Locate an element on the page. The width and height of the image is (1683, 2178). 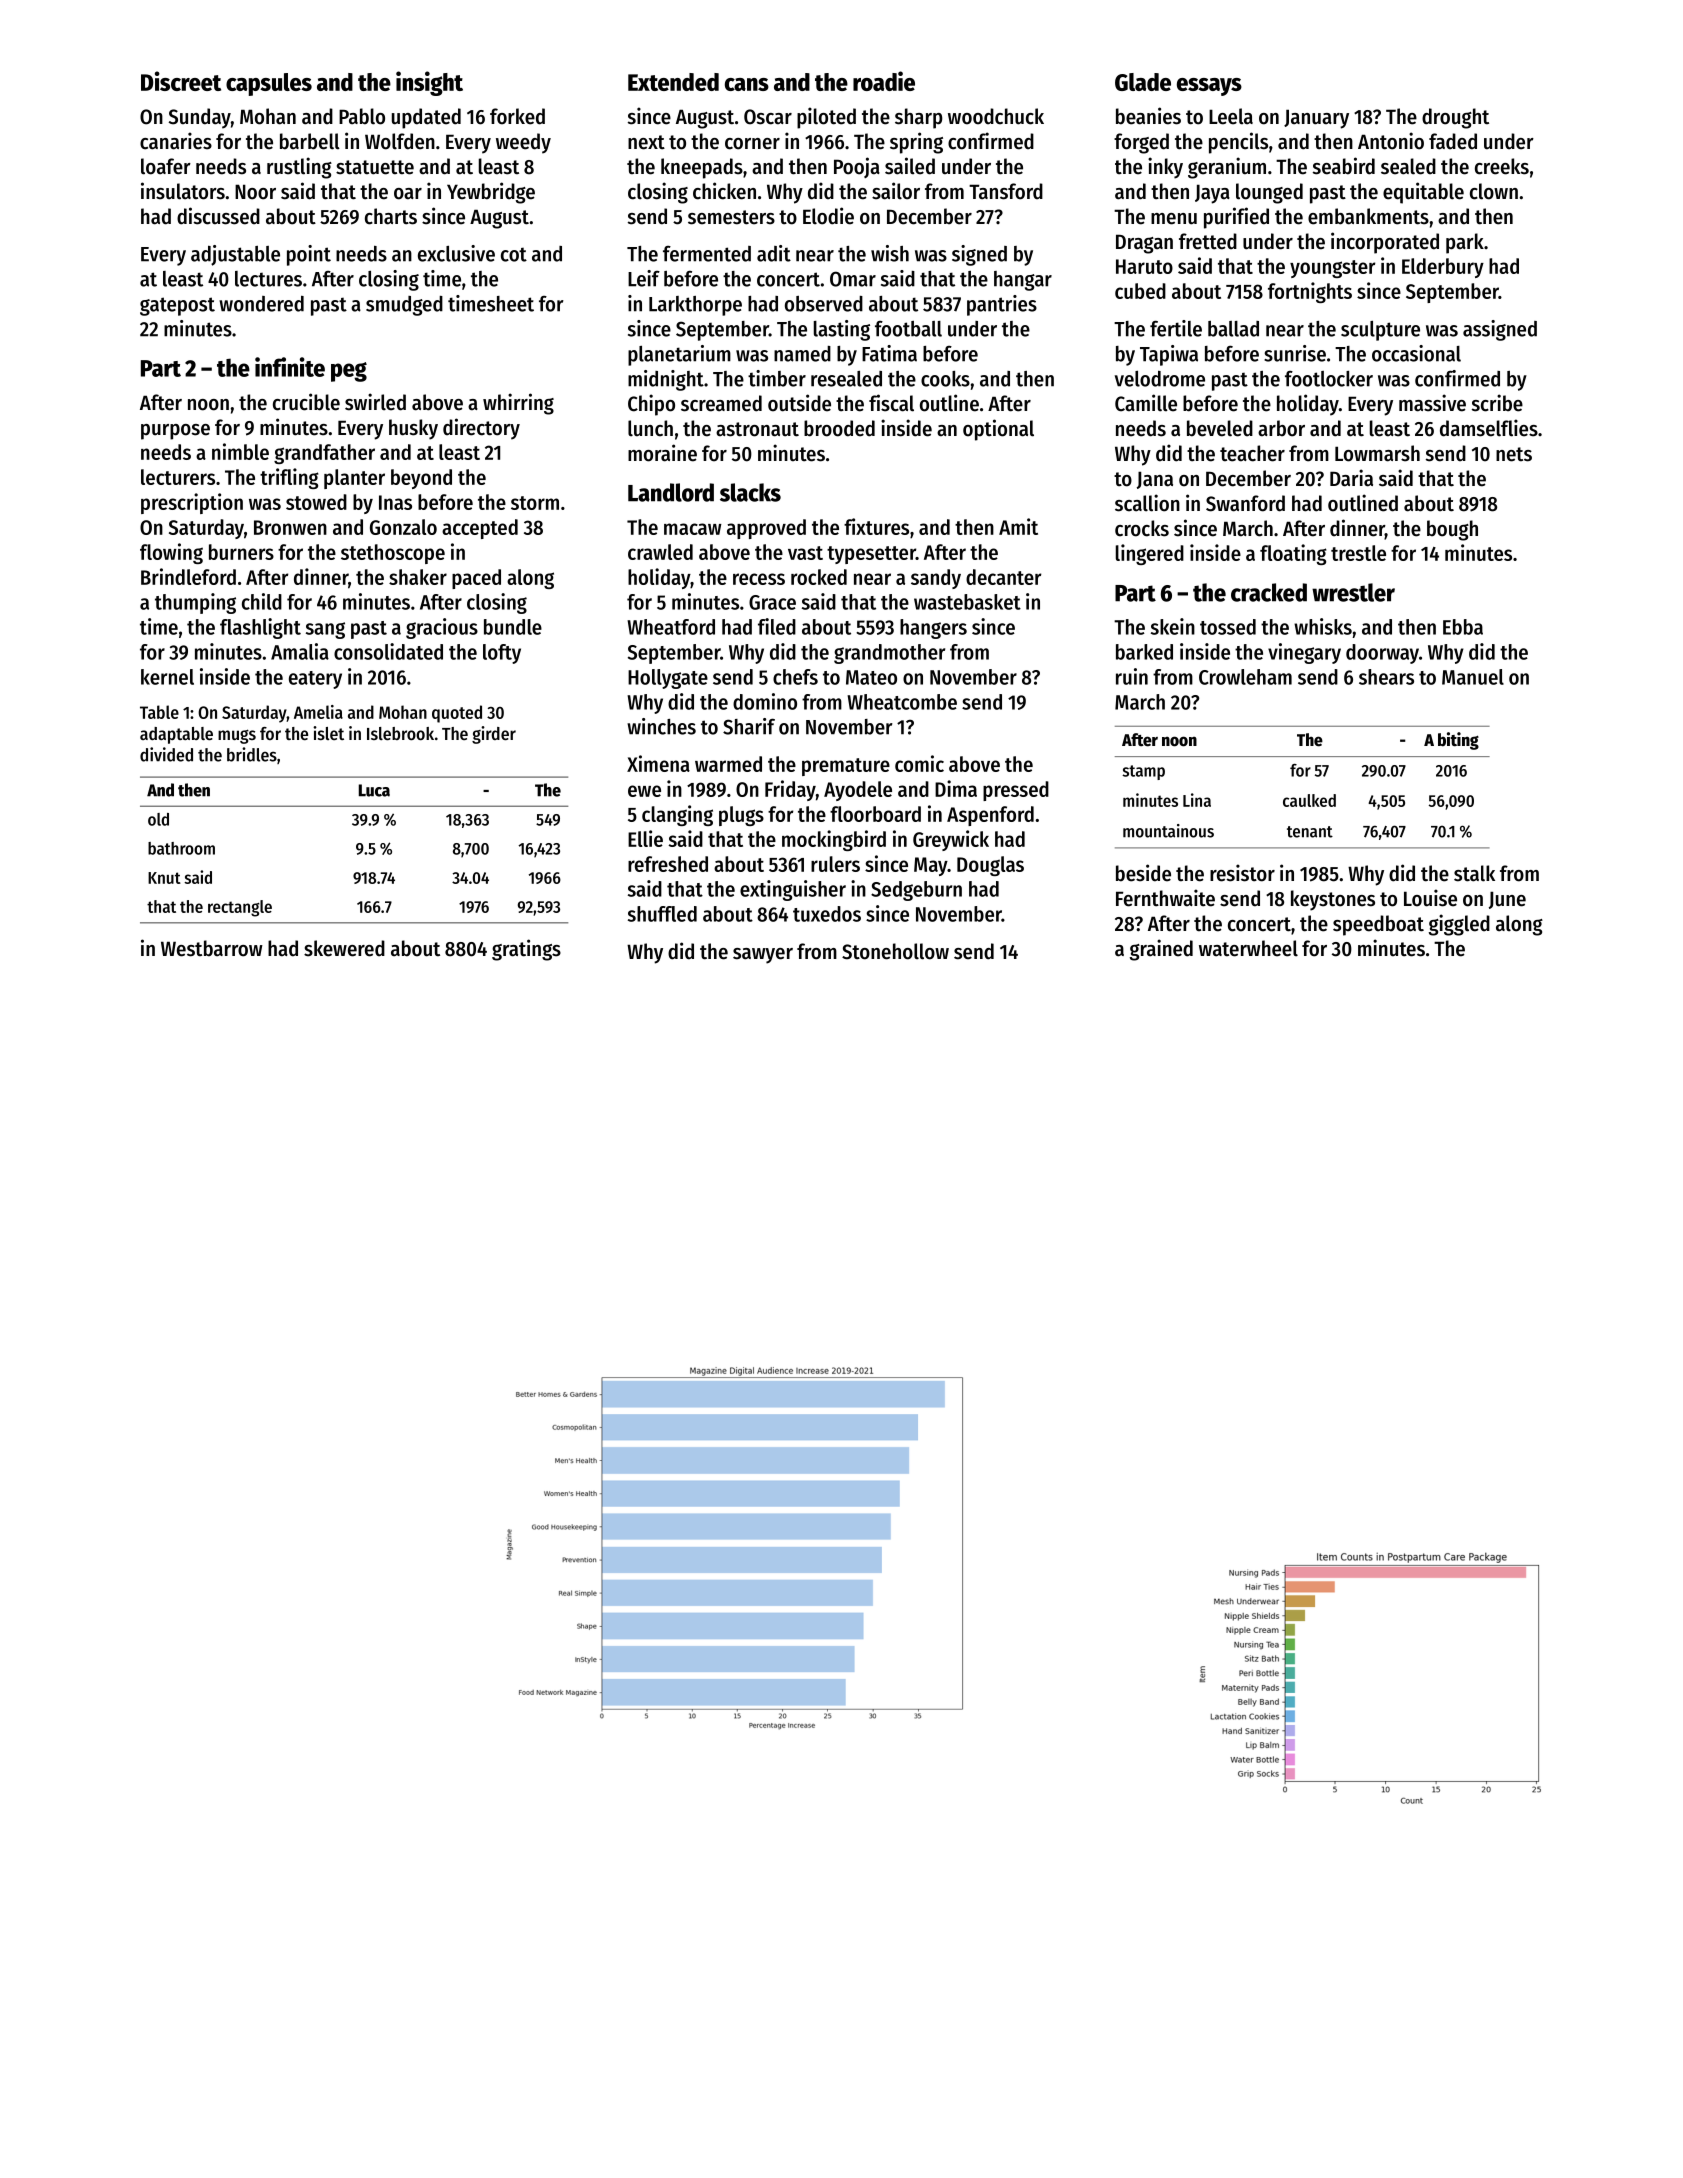
Daria is located at coordinates (1351, 478).
